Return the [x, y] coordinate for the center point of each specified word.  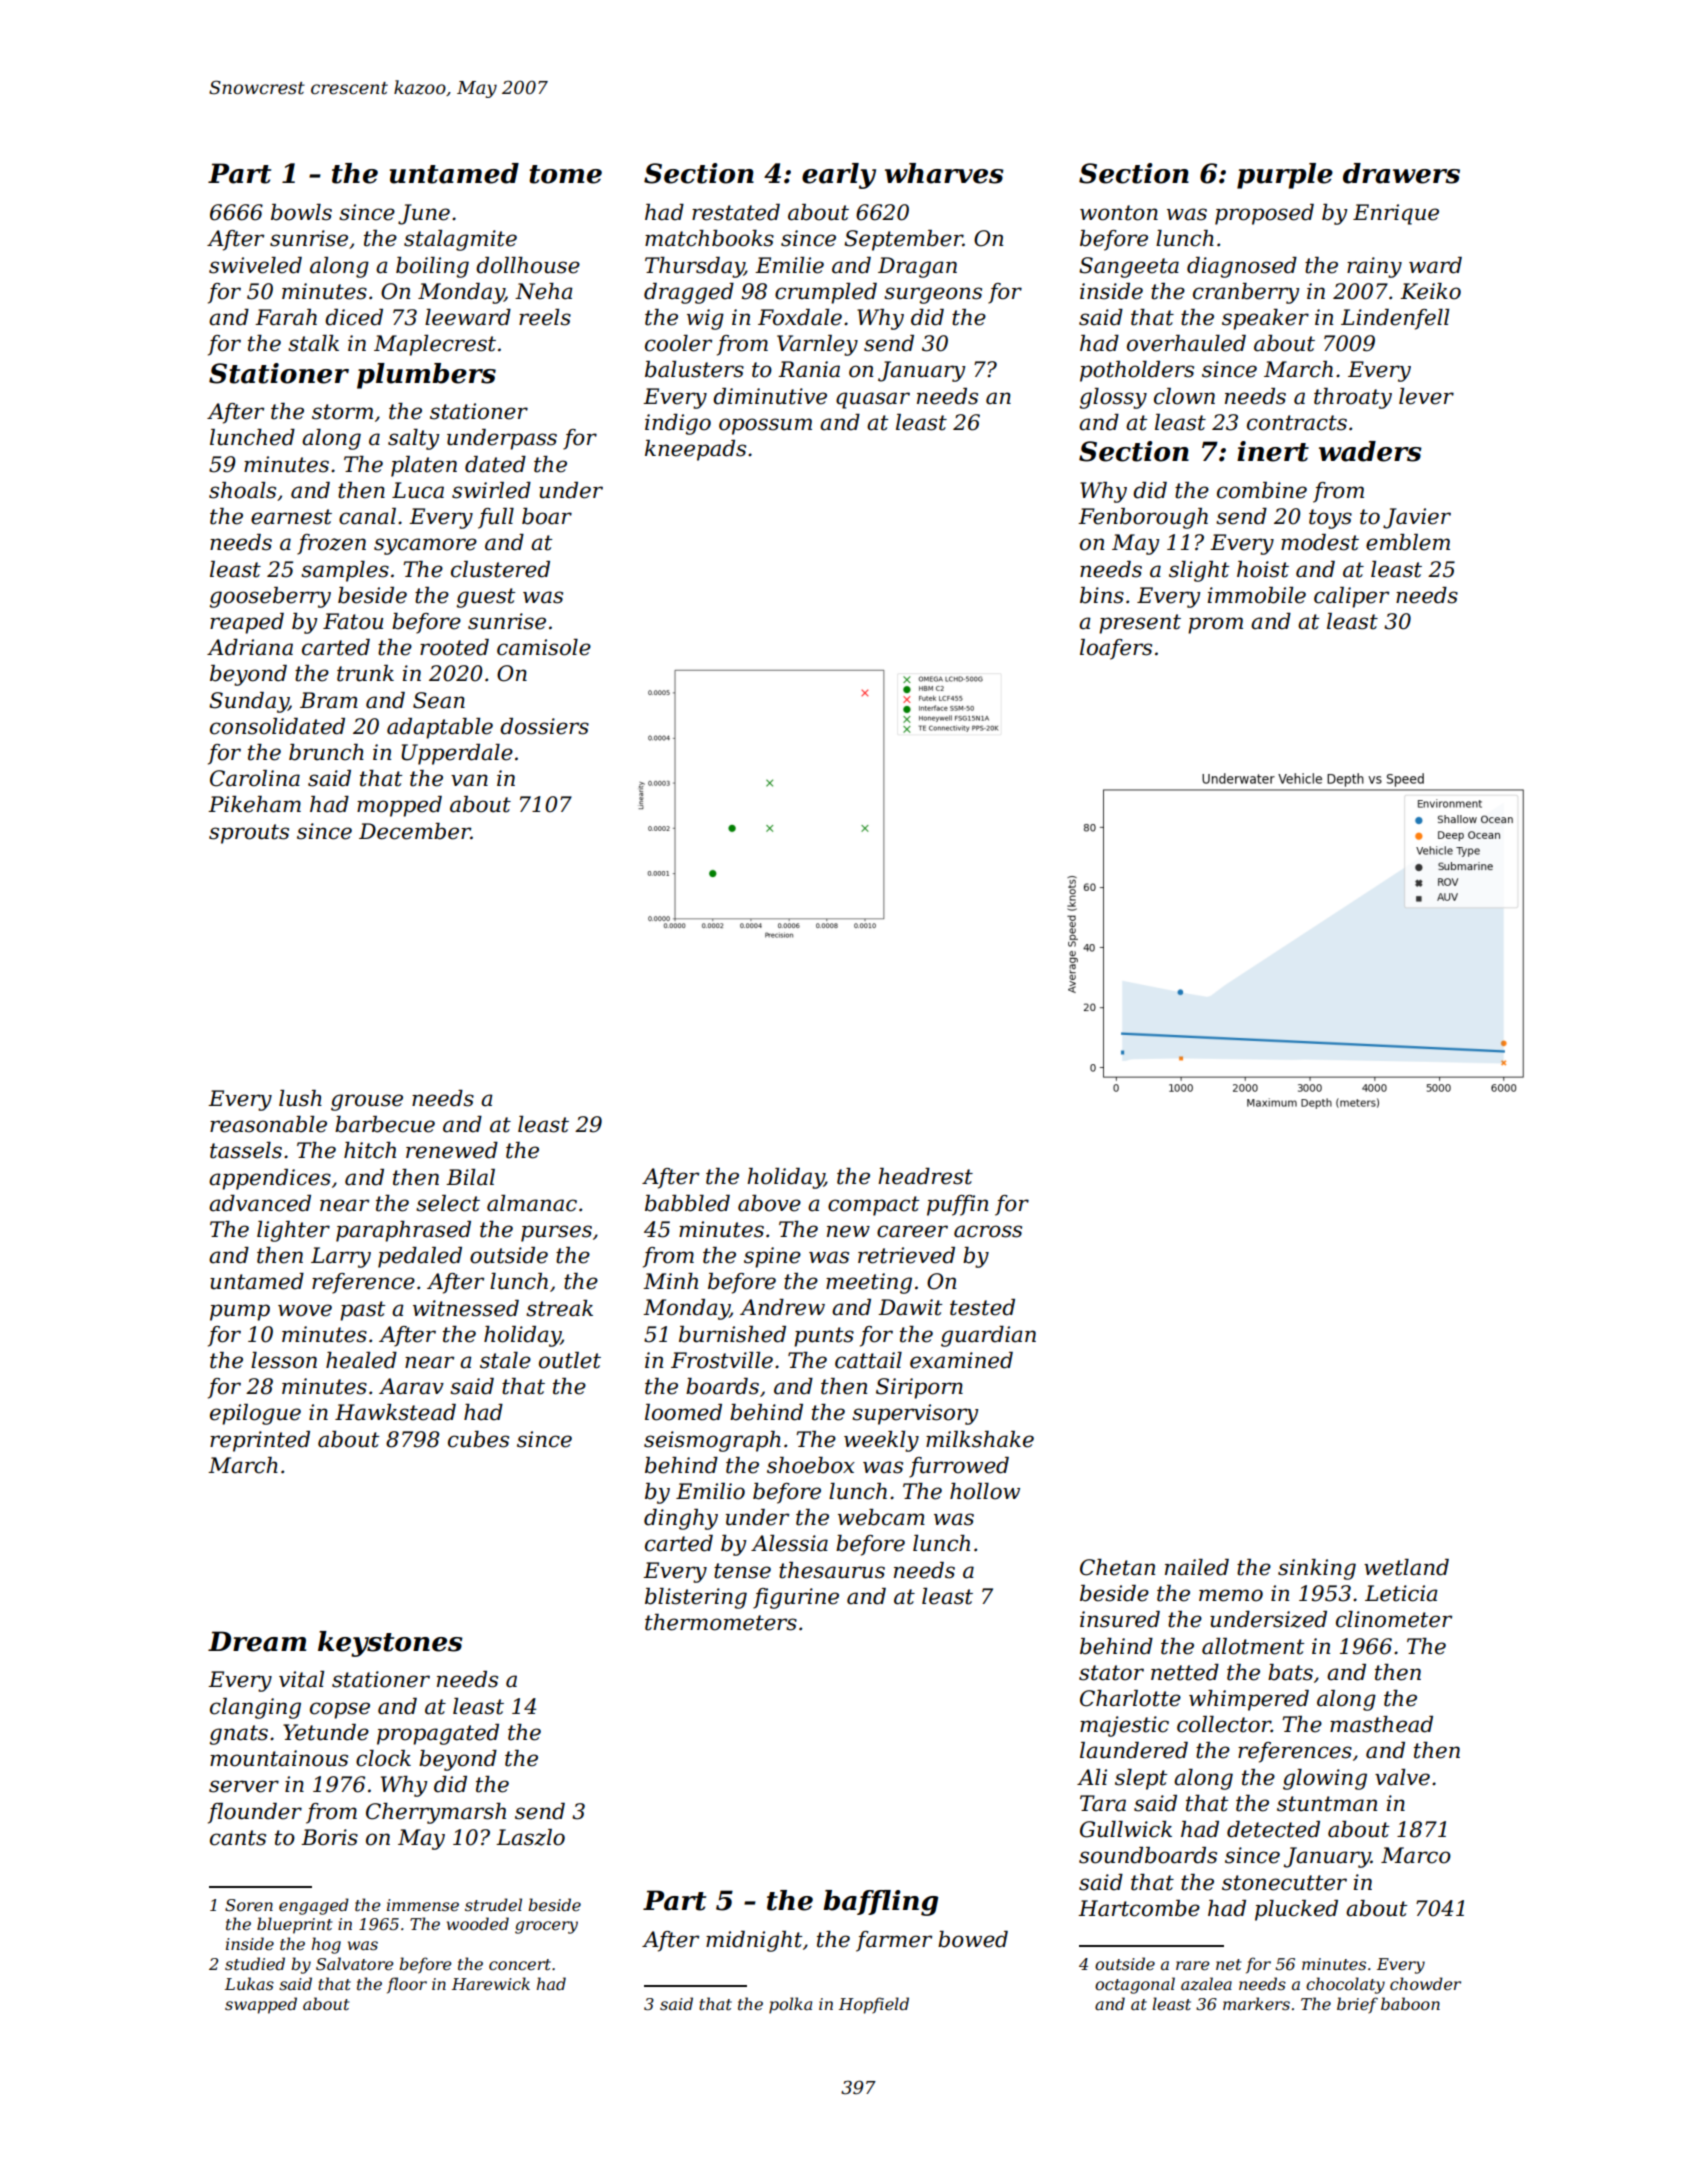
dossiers [544, 726]
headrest [925, 1176]
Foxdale [800, 317]
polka [790, 2005]
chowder [1425, 1983]
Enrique [1396, 214]
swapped [261, 2005]
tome [565, 174]
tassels [246, 1150]
